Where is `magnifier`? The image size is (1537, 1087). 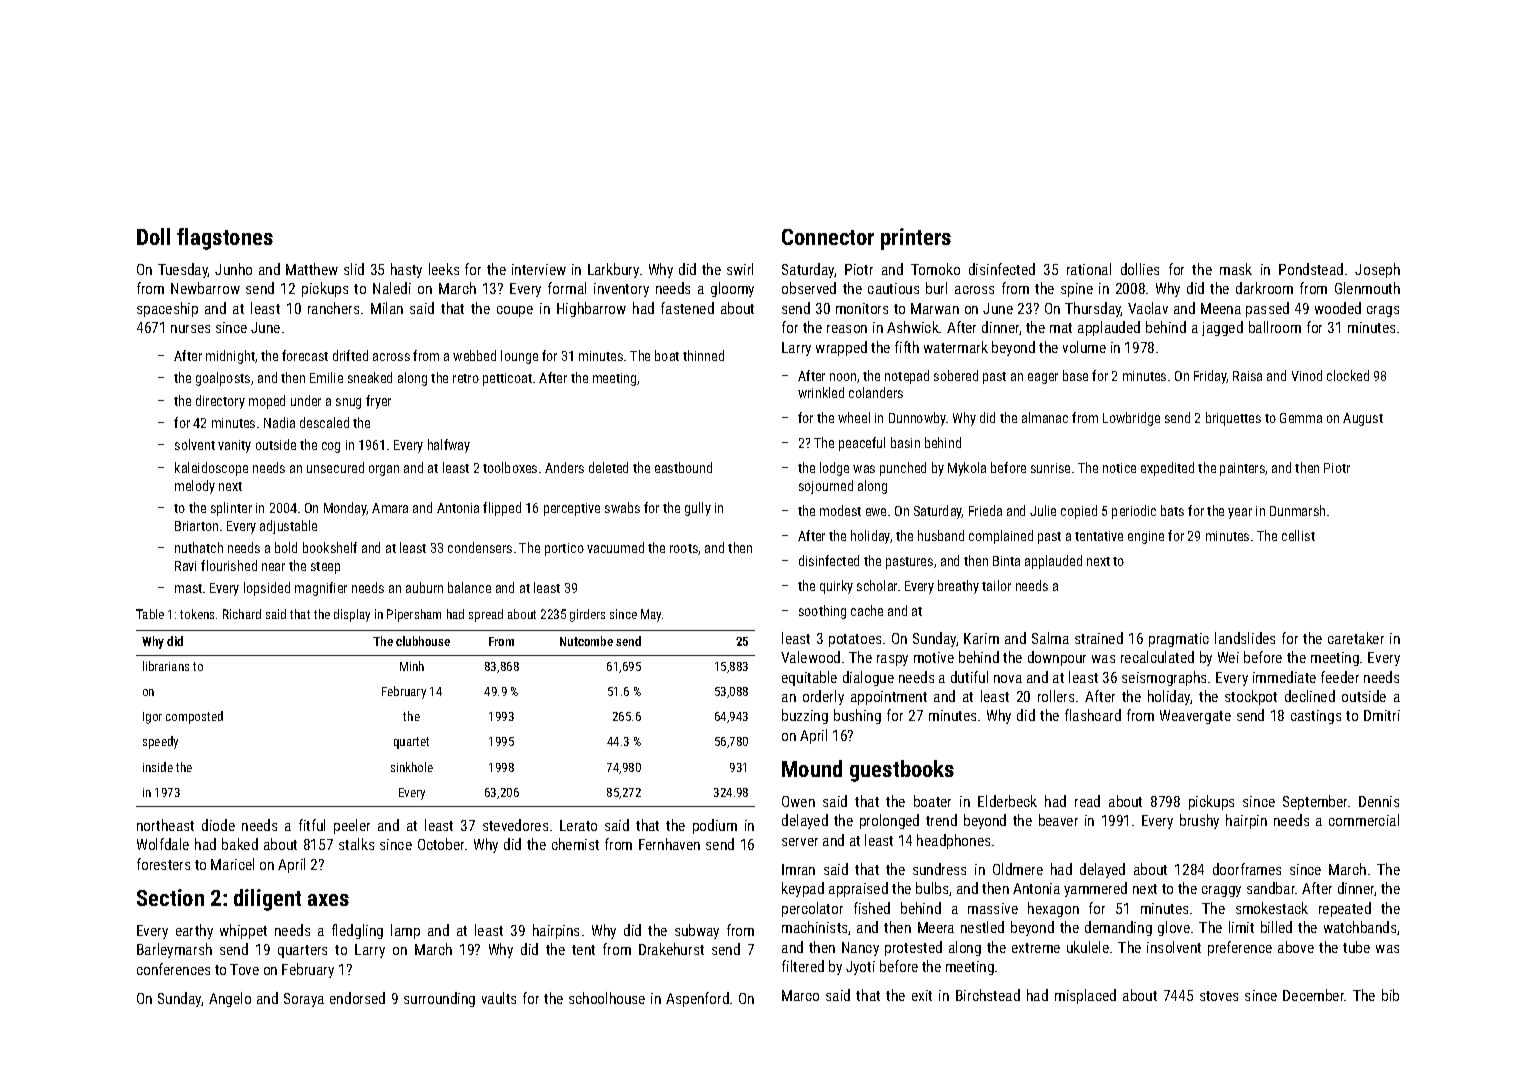
magnifier is located at coordinates (321, 589).
